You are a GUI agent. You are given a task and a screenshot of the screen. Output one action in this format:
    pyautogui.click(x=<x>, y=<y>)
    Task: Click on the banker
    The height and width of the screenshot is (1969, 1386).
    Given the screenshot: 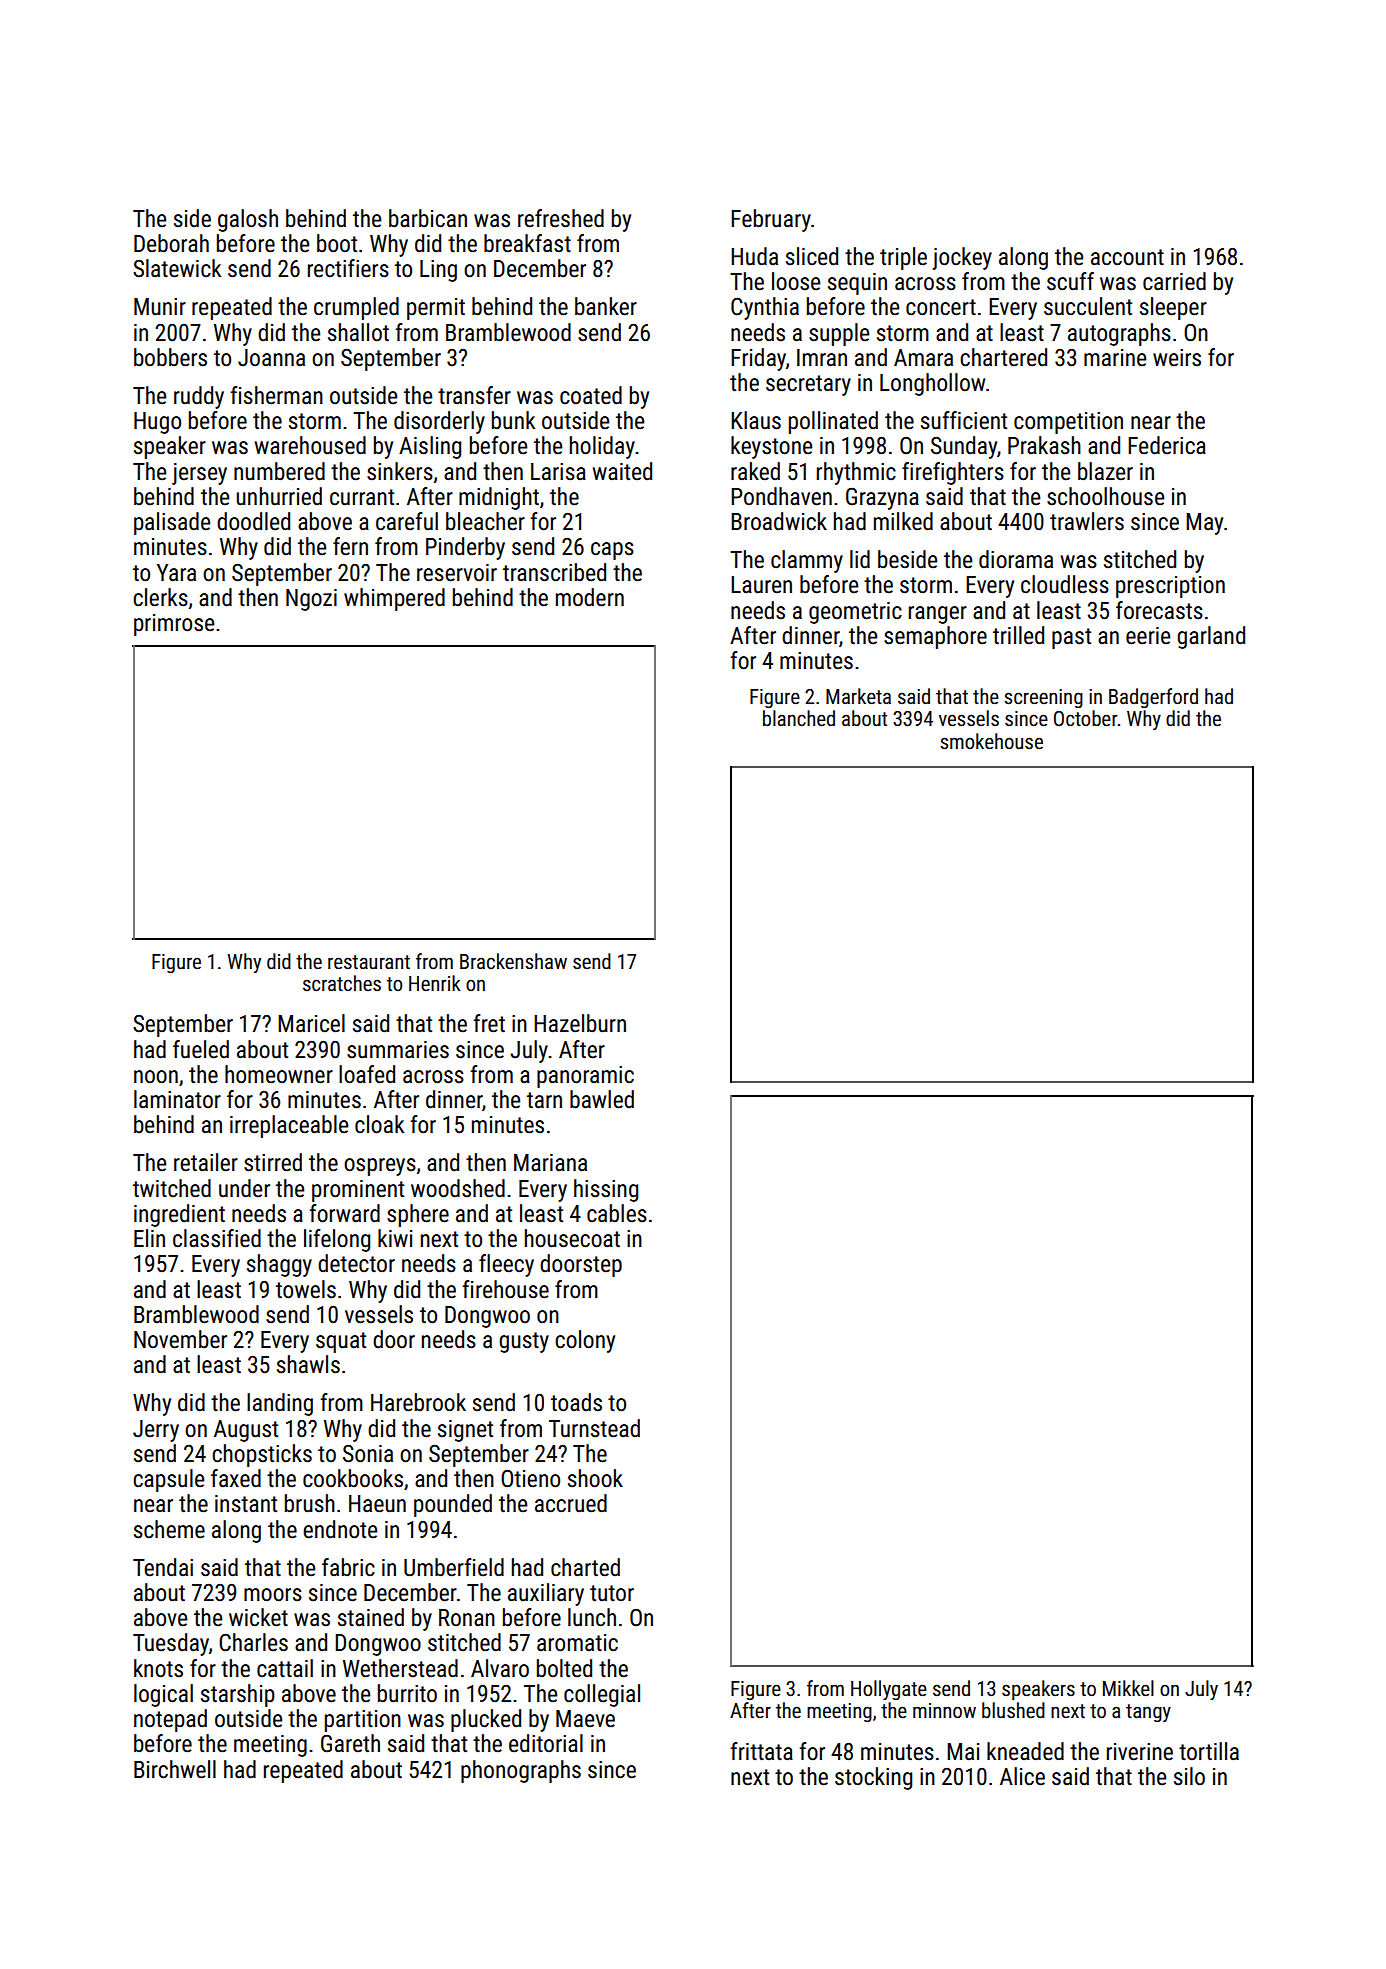 What is the action you would take?
    pyautogui.click(x=606, y=306)
